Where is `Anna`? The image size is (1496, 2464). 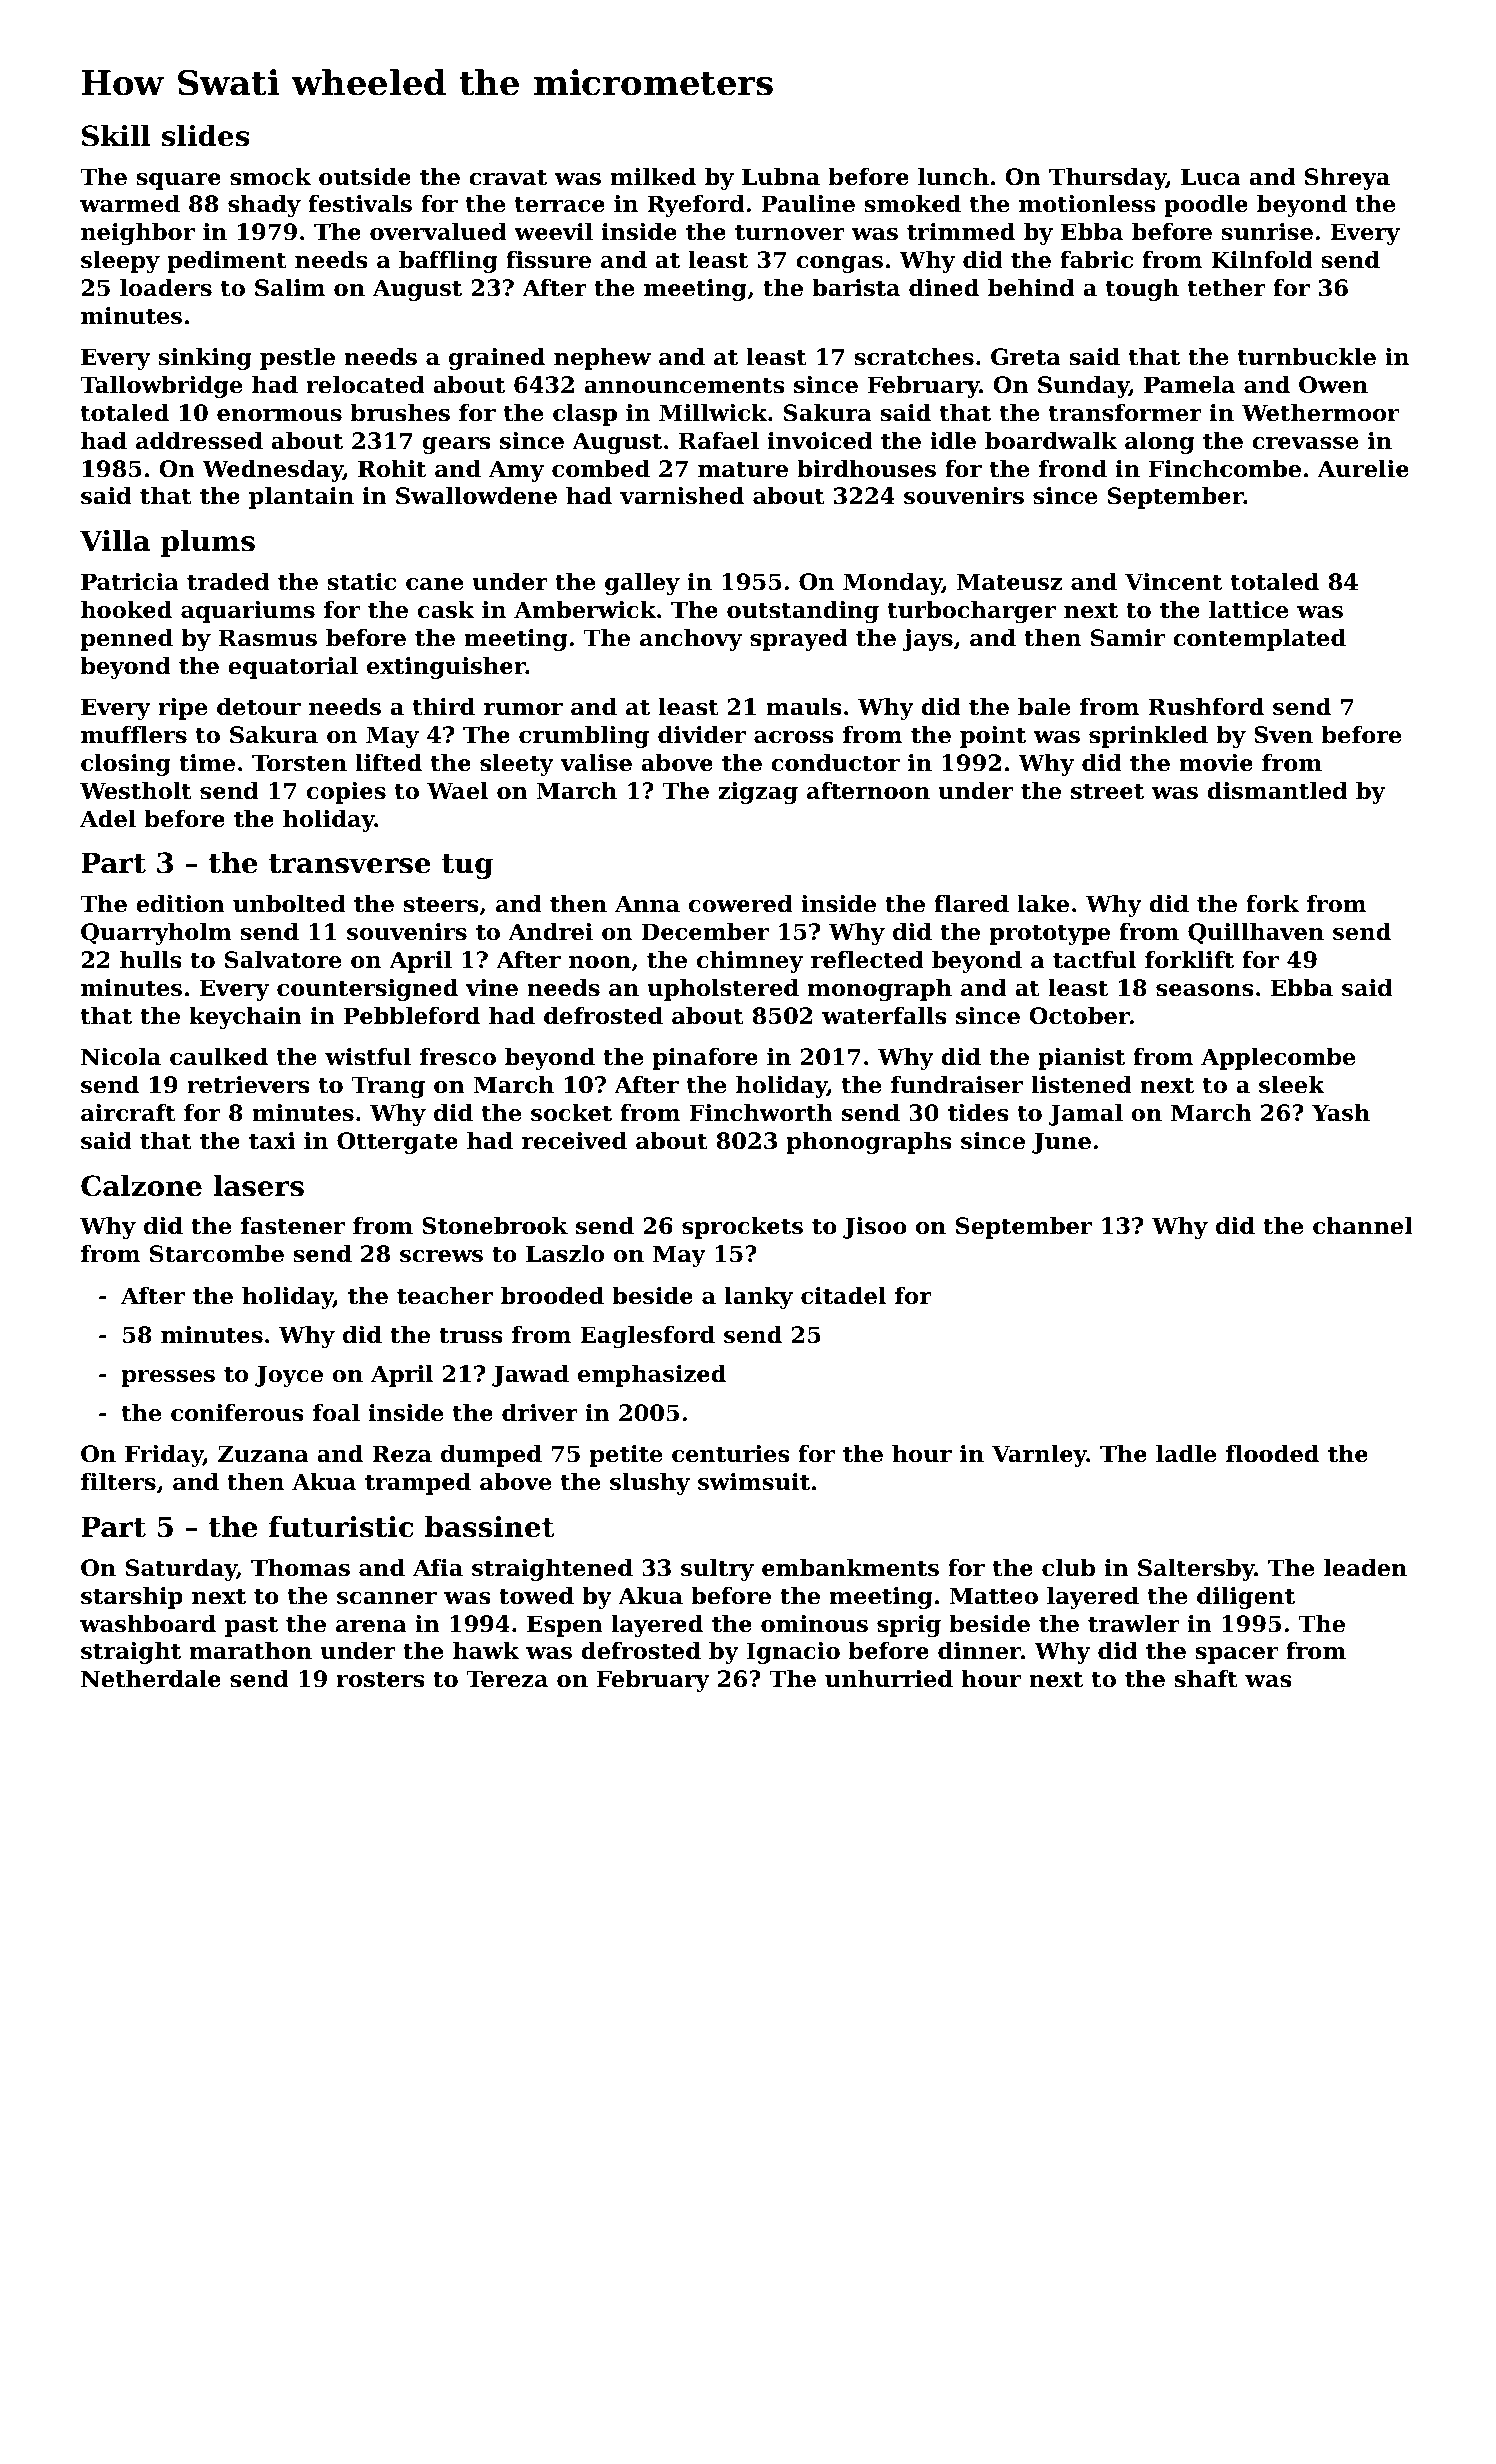 Anna is located at coordinates (647, 904).
